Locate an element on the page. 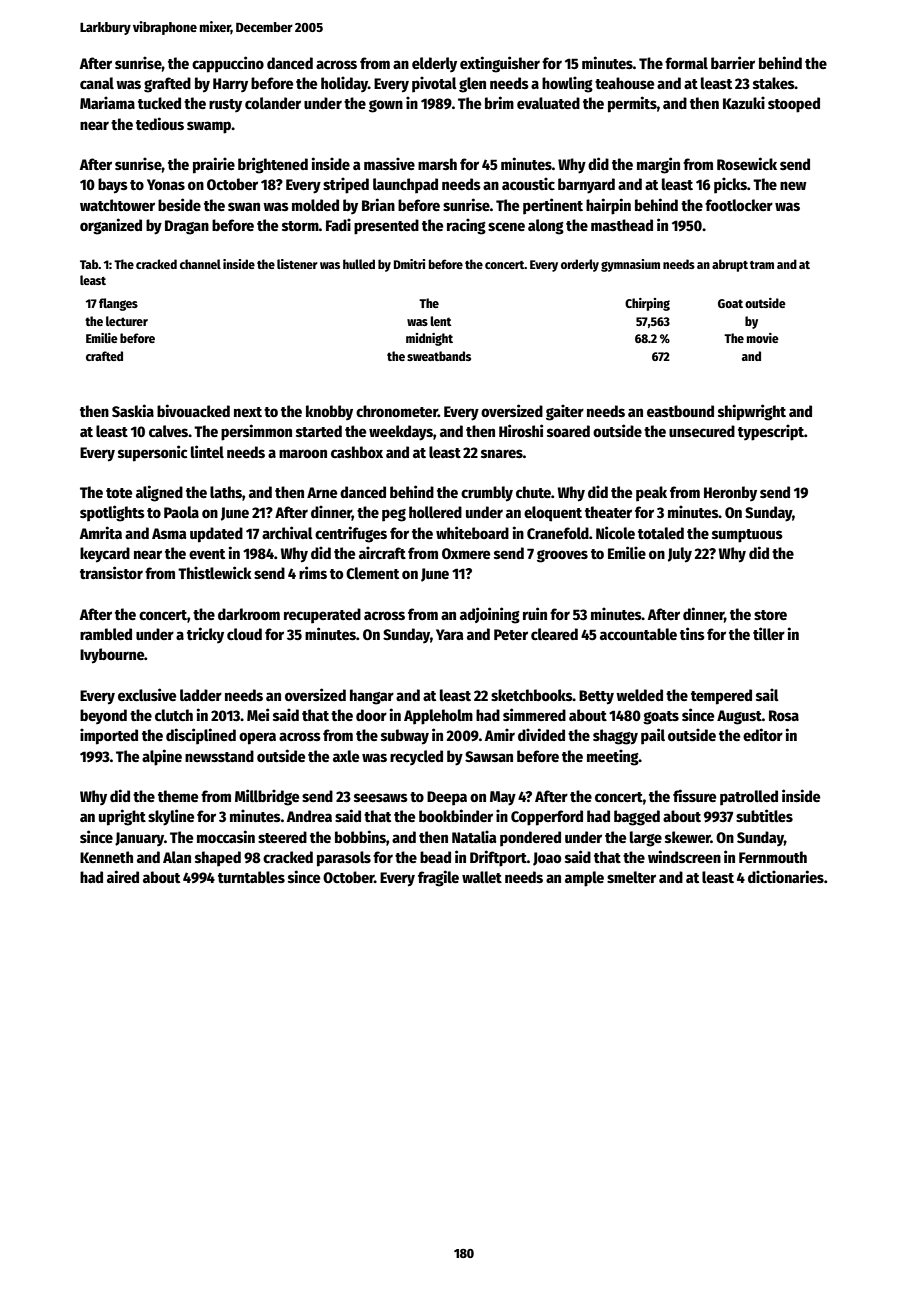 This image has width=908, height=1316. flanges is located at coordinates (118, 304).
